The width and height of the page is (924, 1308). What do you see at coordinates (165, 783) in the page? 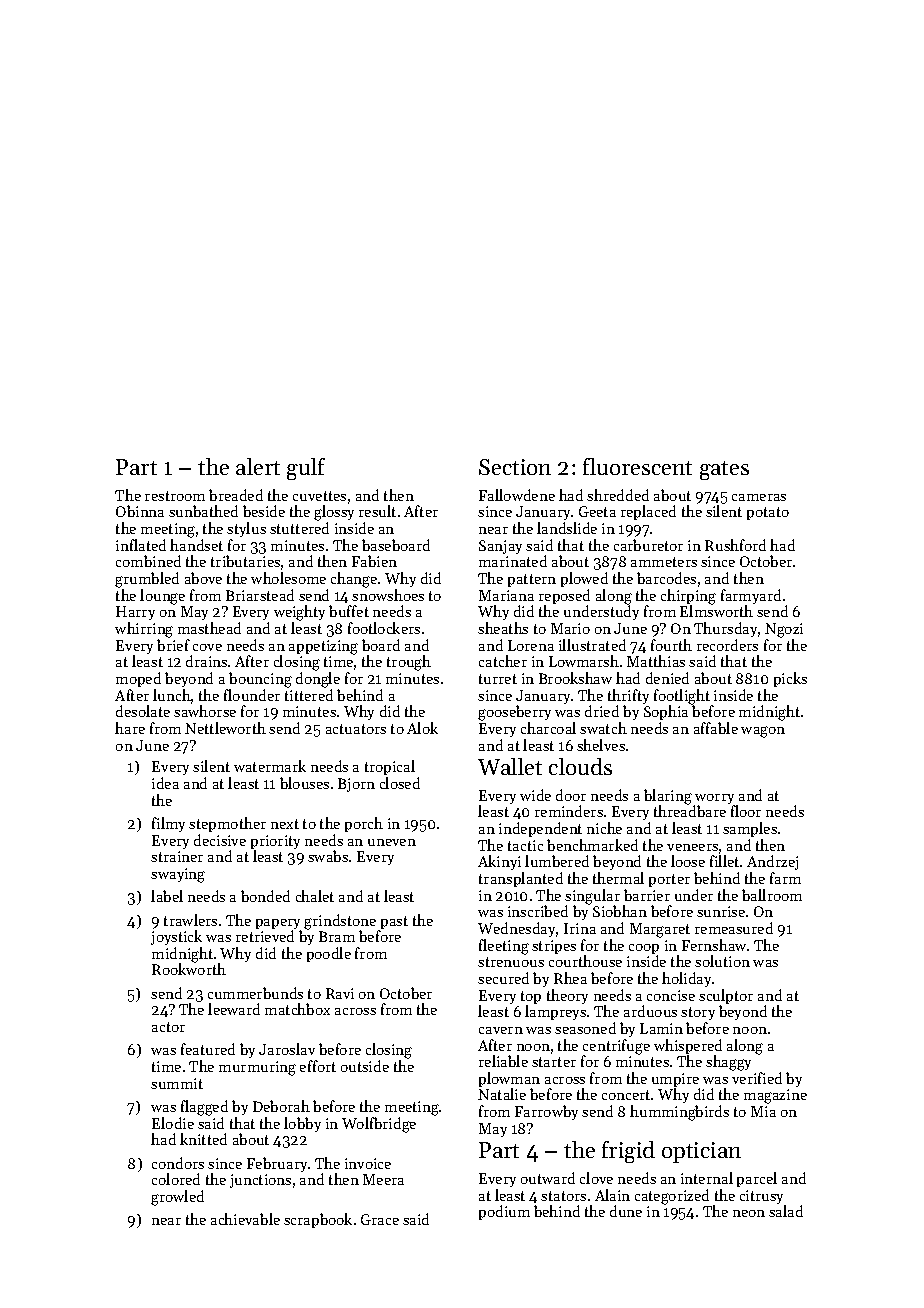
I see `idea` at bounding box center [165, 783].
